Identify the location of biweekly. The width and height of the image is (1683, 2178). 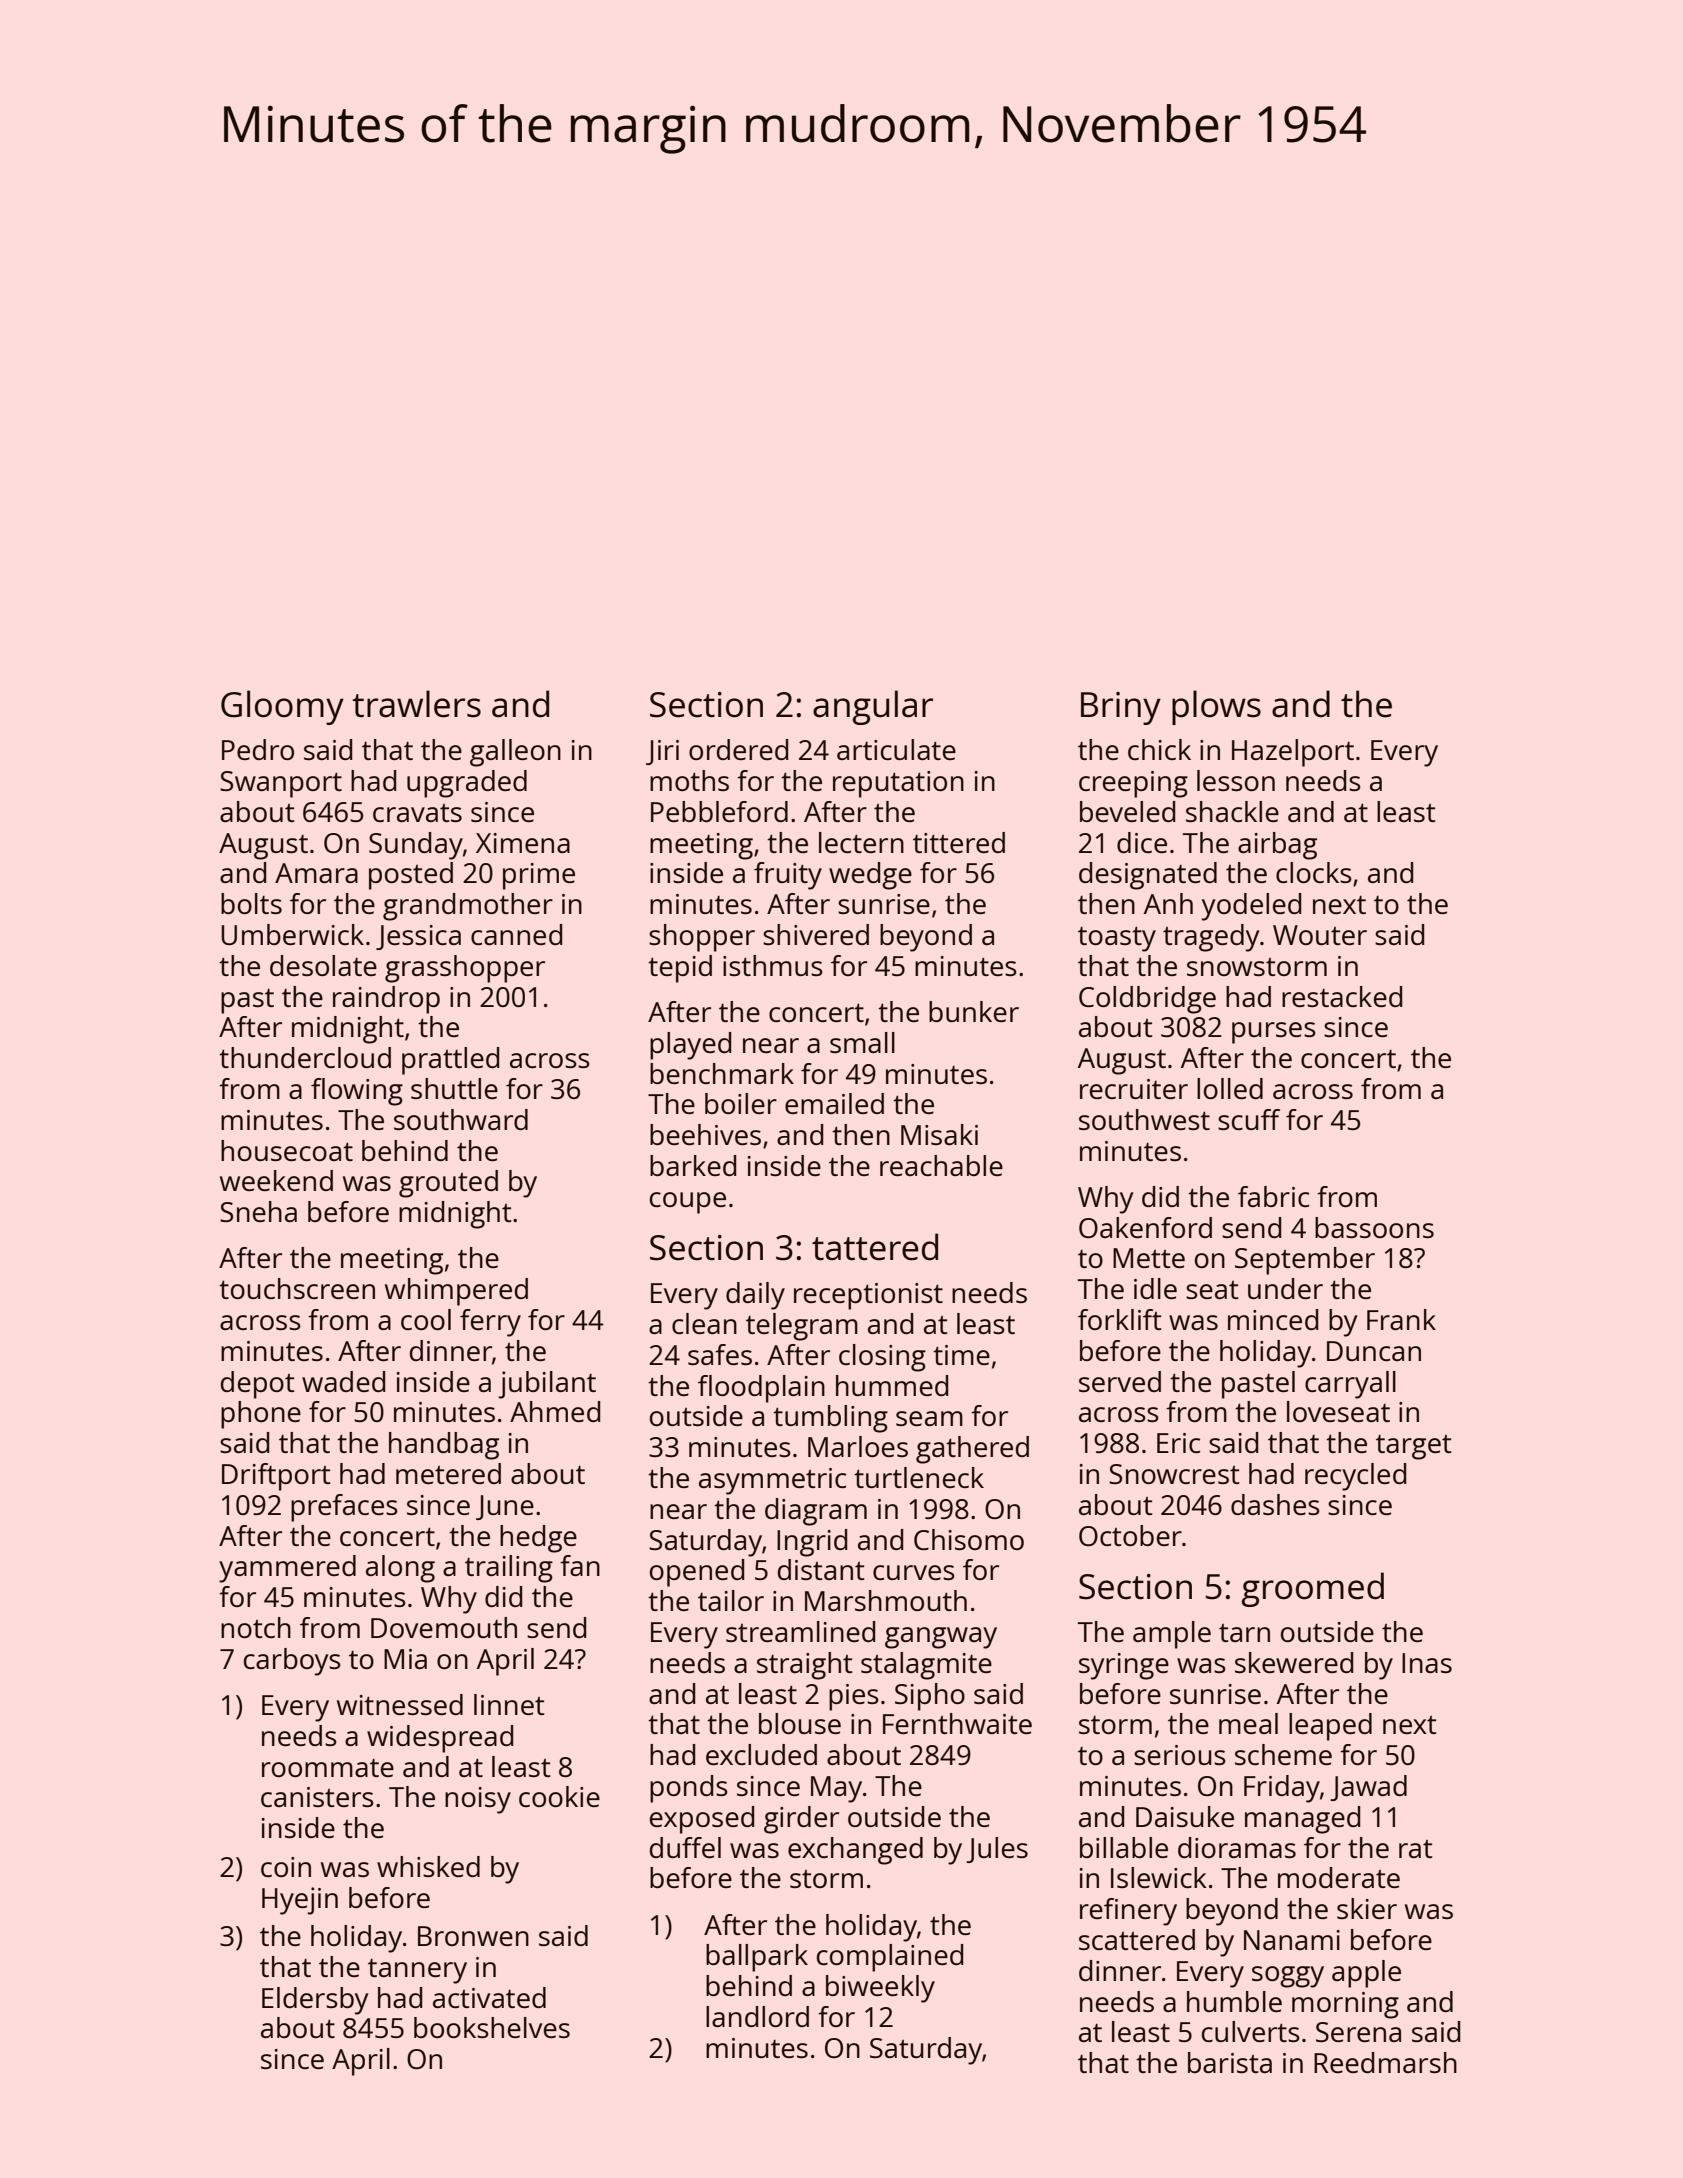
(880, 1989).
